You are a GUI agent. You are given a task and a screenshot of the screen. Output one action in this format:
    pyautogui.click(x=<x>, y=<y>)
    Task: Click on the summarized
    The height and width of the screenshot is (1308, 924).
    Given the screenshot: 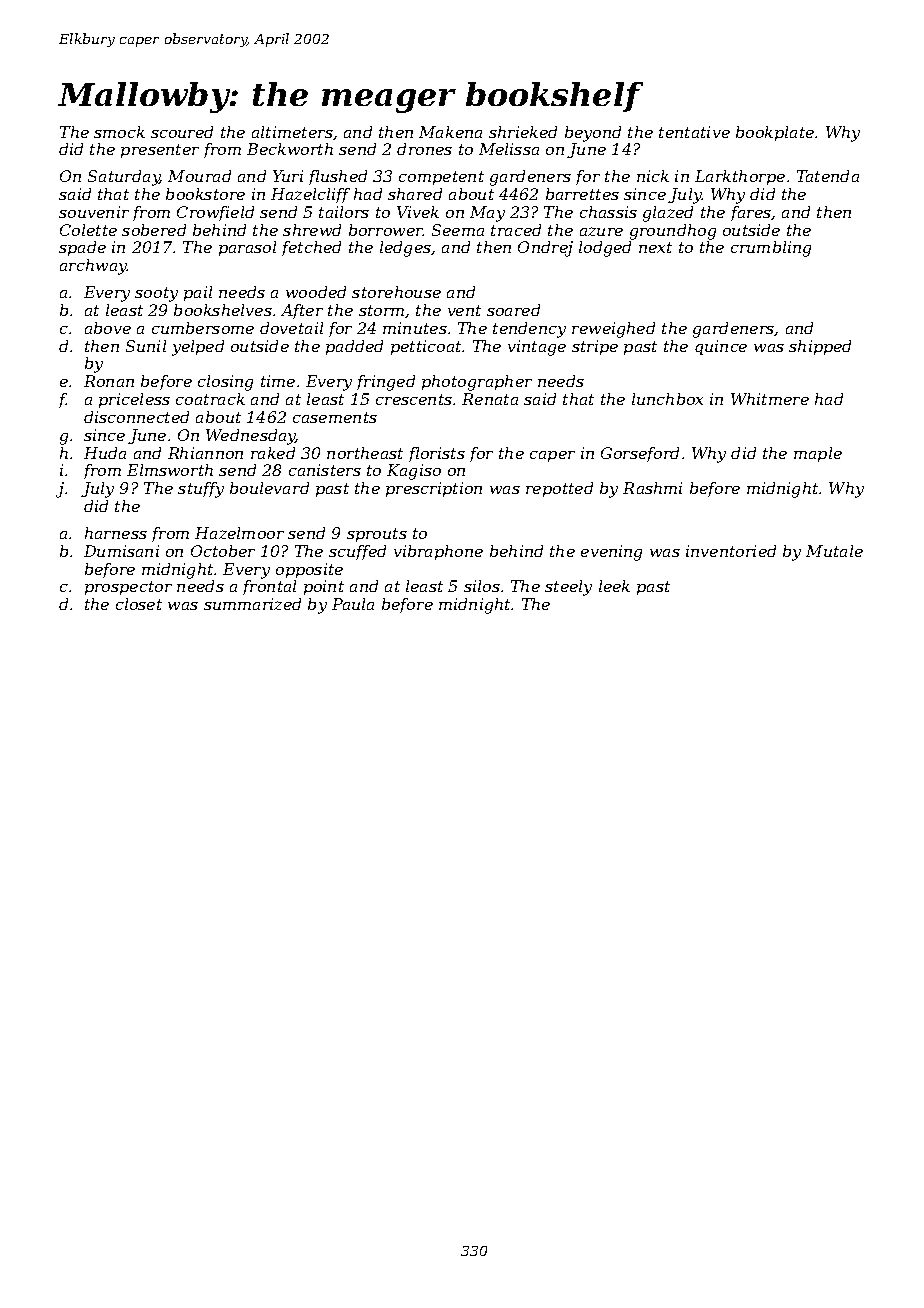 What is the action you would take?
    pyautogui.click(x=252, y=604)
